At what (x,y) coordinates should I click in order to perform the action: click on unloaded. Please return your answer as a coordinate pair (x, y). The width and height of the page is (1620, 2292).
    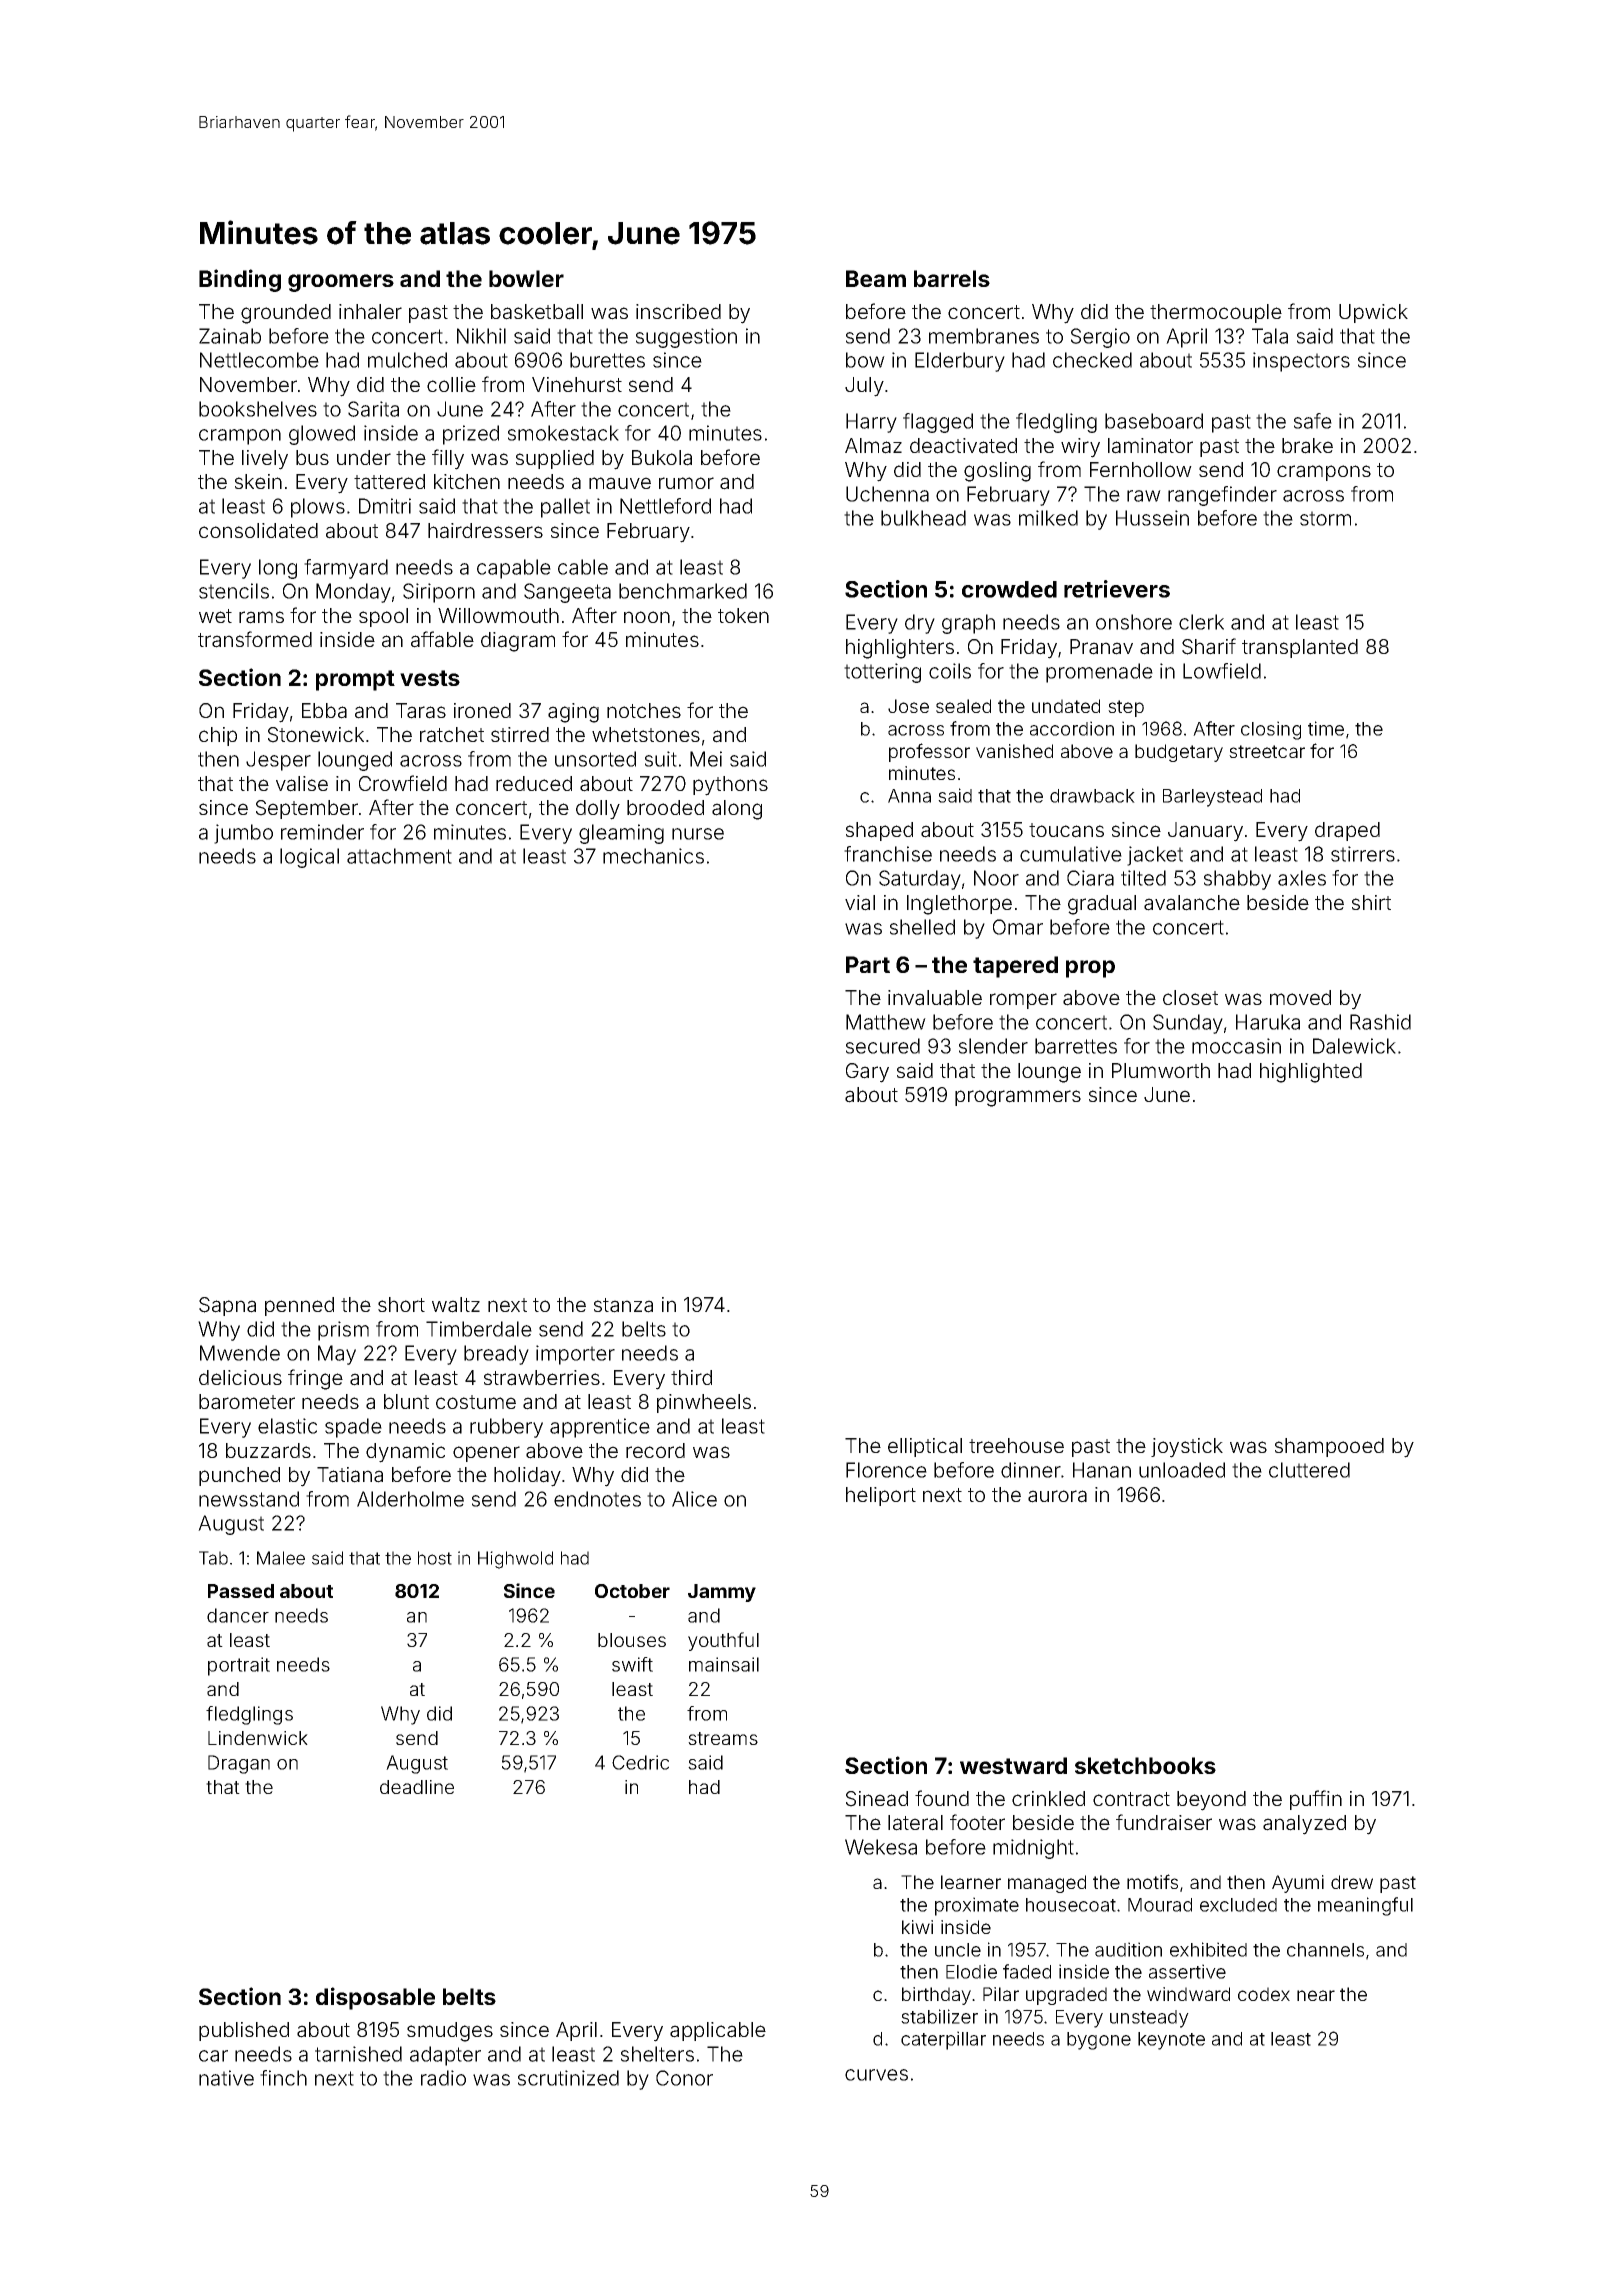
    Looking at the image, I should click on (1182, 1470).
